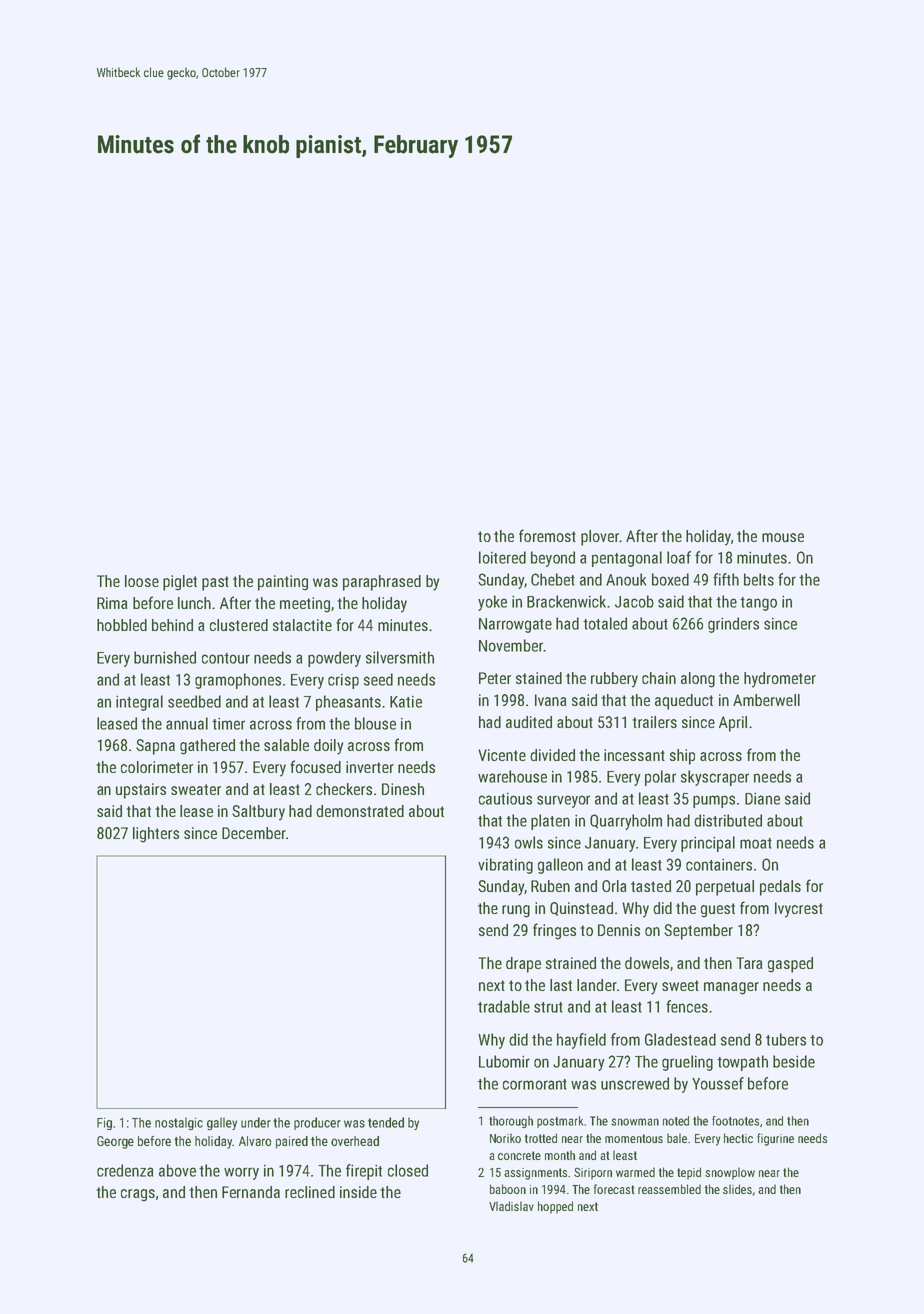 The height and width of the screenshot is (1314, 924). What do you see at coordinates (157, 767) in the screenshot?
I see `colorimeter` at bounding box center [157, 767].
